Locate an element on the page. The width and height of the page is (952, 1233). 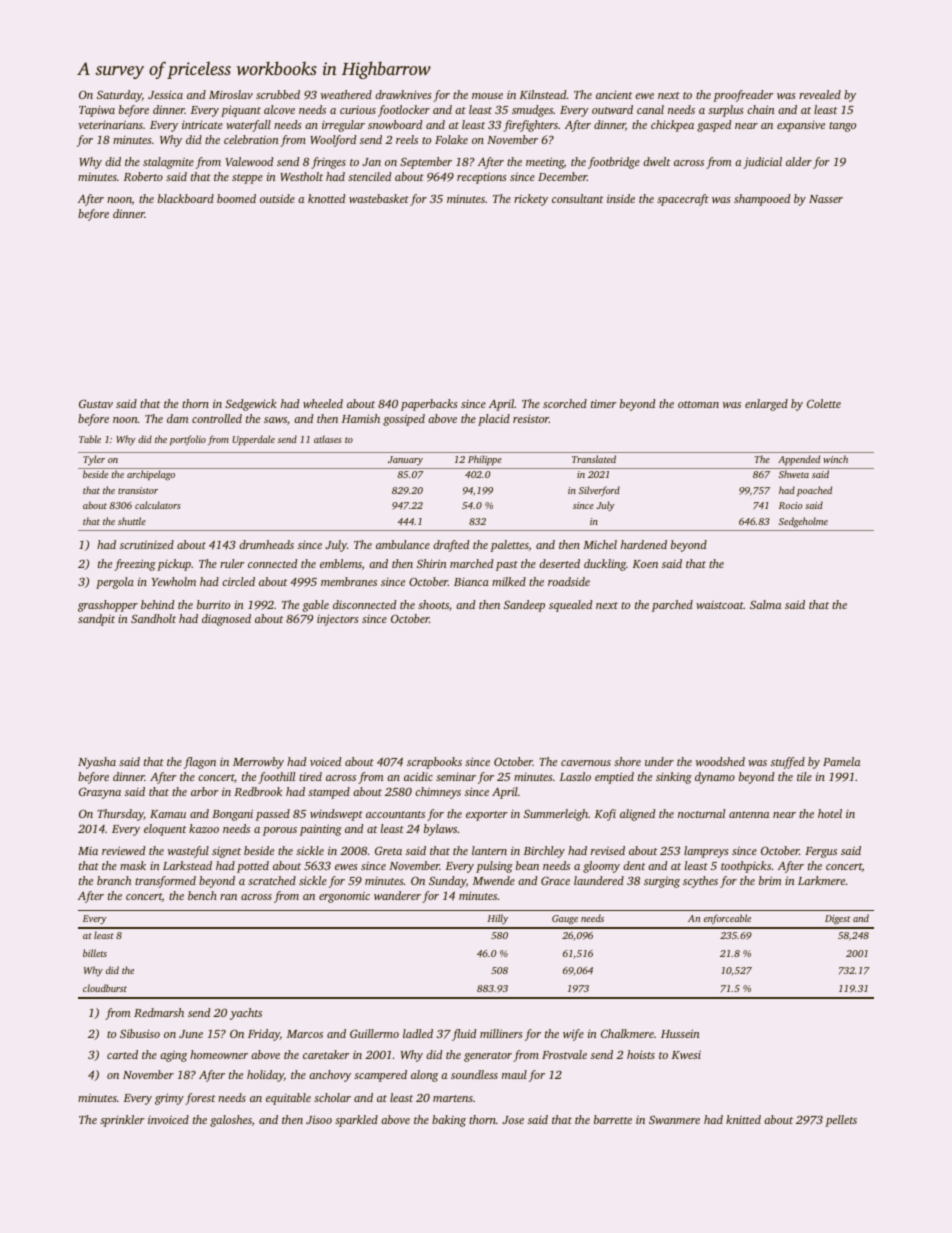
Salma is located at coordinates (765, 604).
